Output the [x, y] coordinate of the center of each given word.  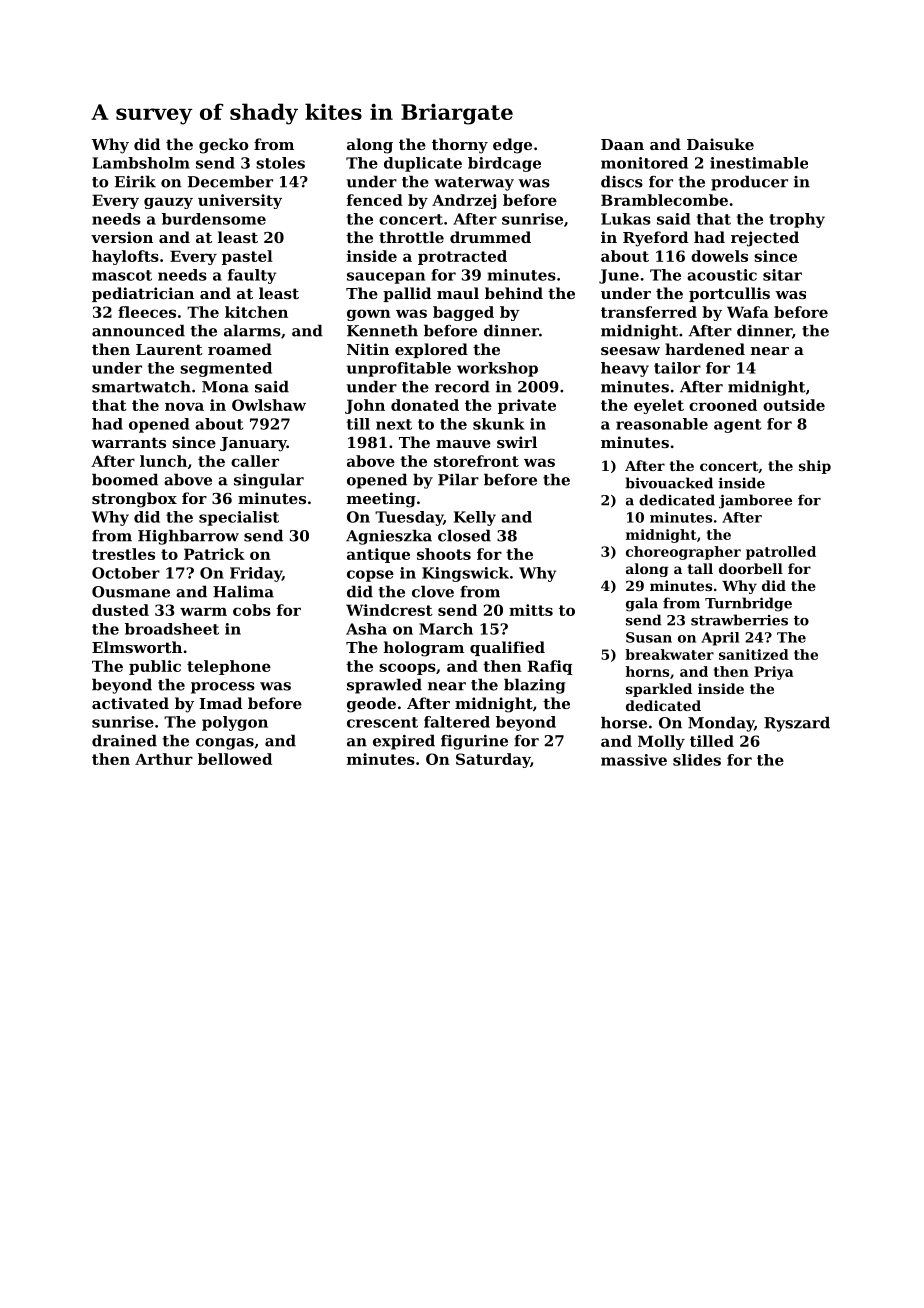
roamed [240, 349]
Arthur [164, 759]
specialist [239, 518]
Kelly [475, 518]
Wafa [748, 312]
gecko [223, 146]
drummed [490, 237]
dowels [719, 256]
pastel [247, 257]
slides [697, 760]
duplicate [423, 164]
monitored [644, 163]
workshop [497, 369]
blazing [535, 686]
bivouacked [669, 483]
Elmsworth [137, 647]
